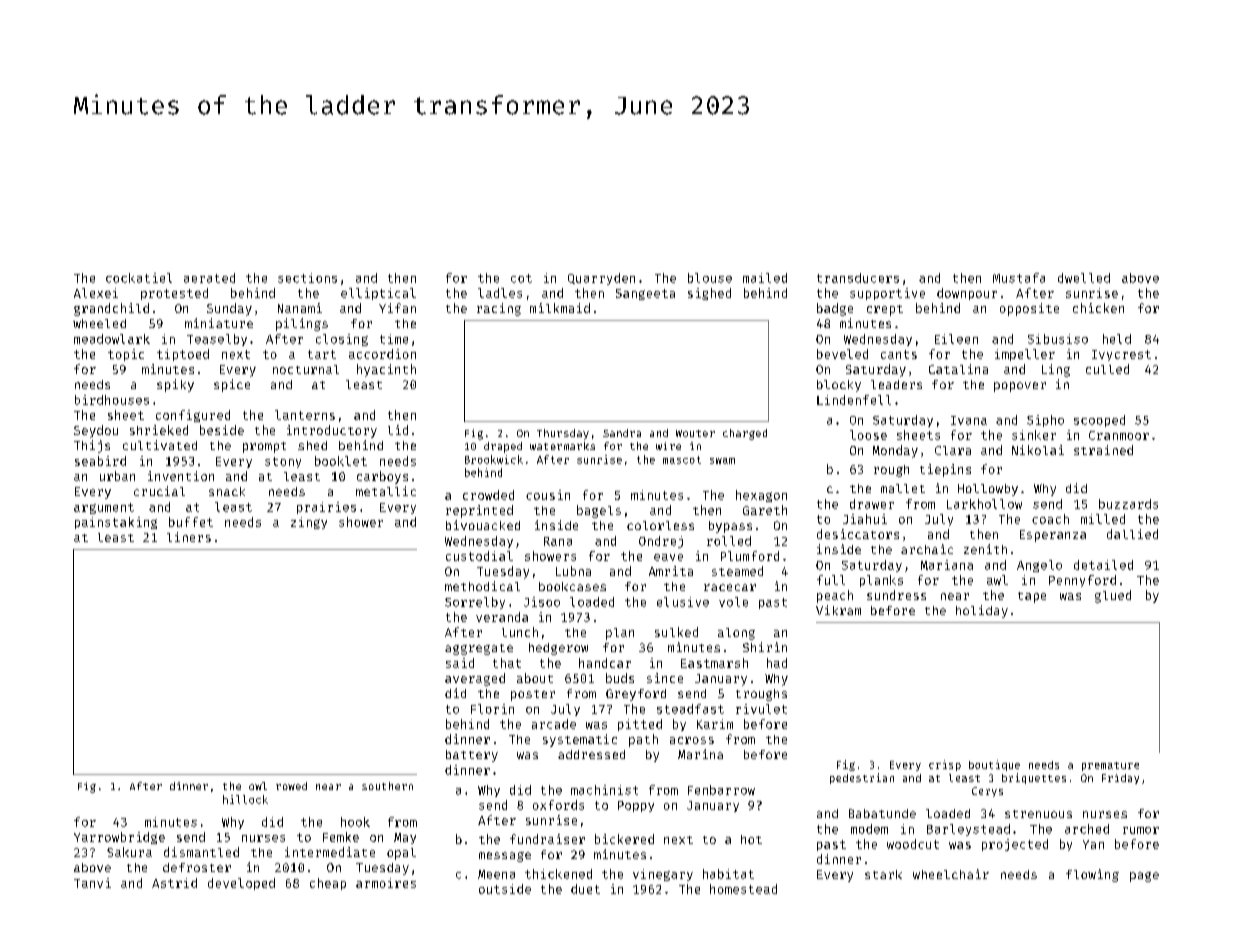  Describe the element at coordinates (119, 838) in the image. I see `Yarrowbridge` at that location.
